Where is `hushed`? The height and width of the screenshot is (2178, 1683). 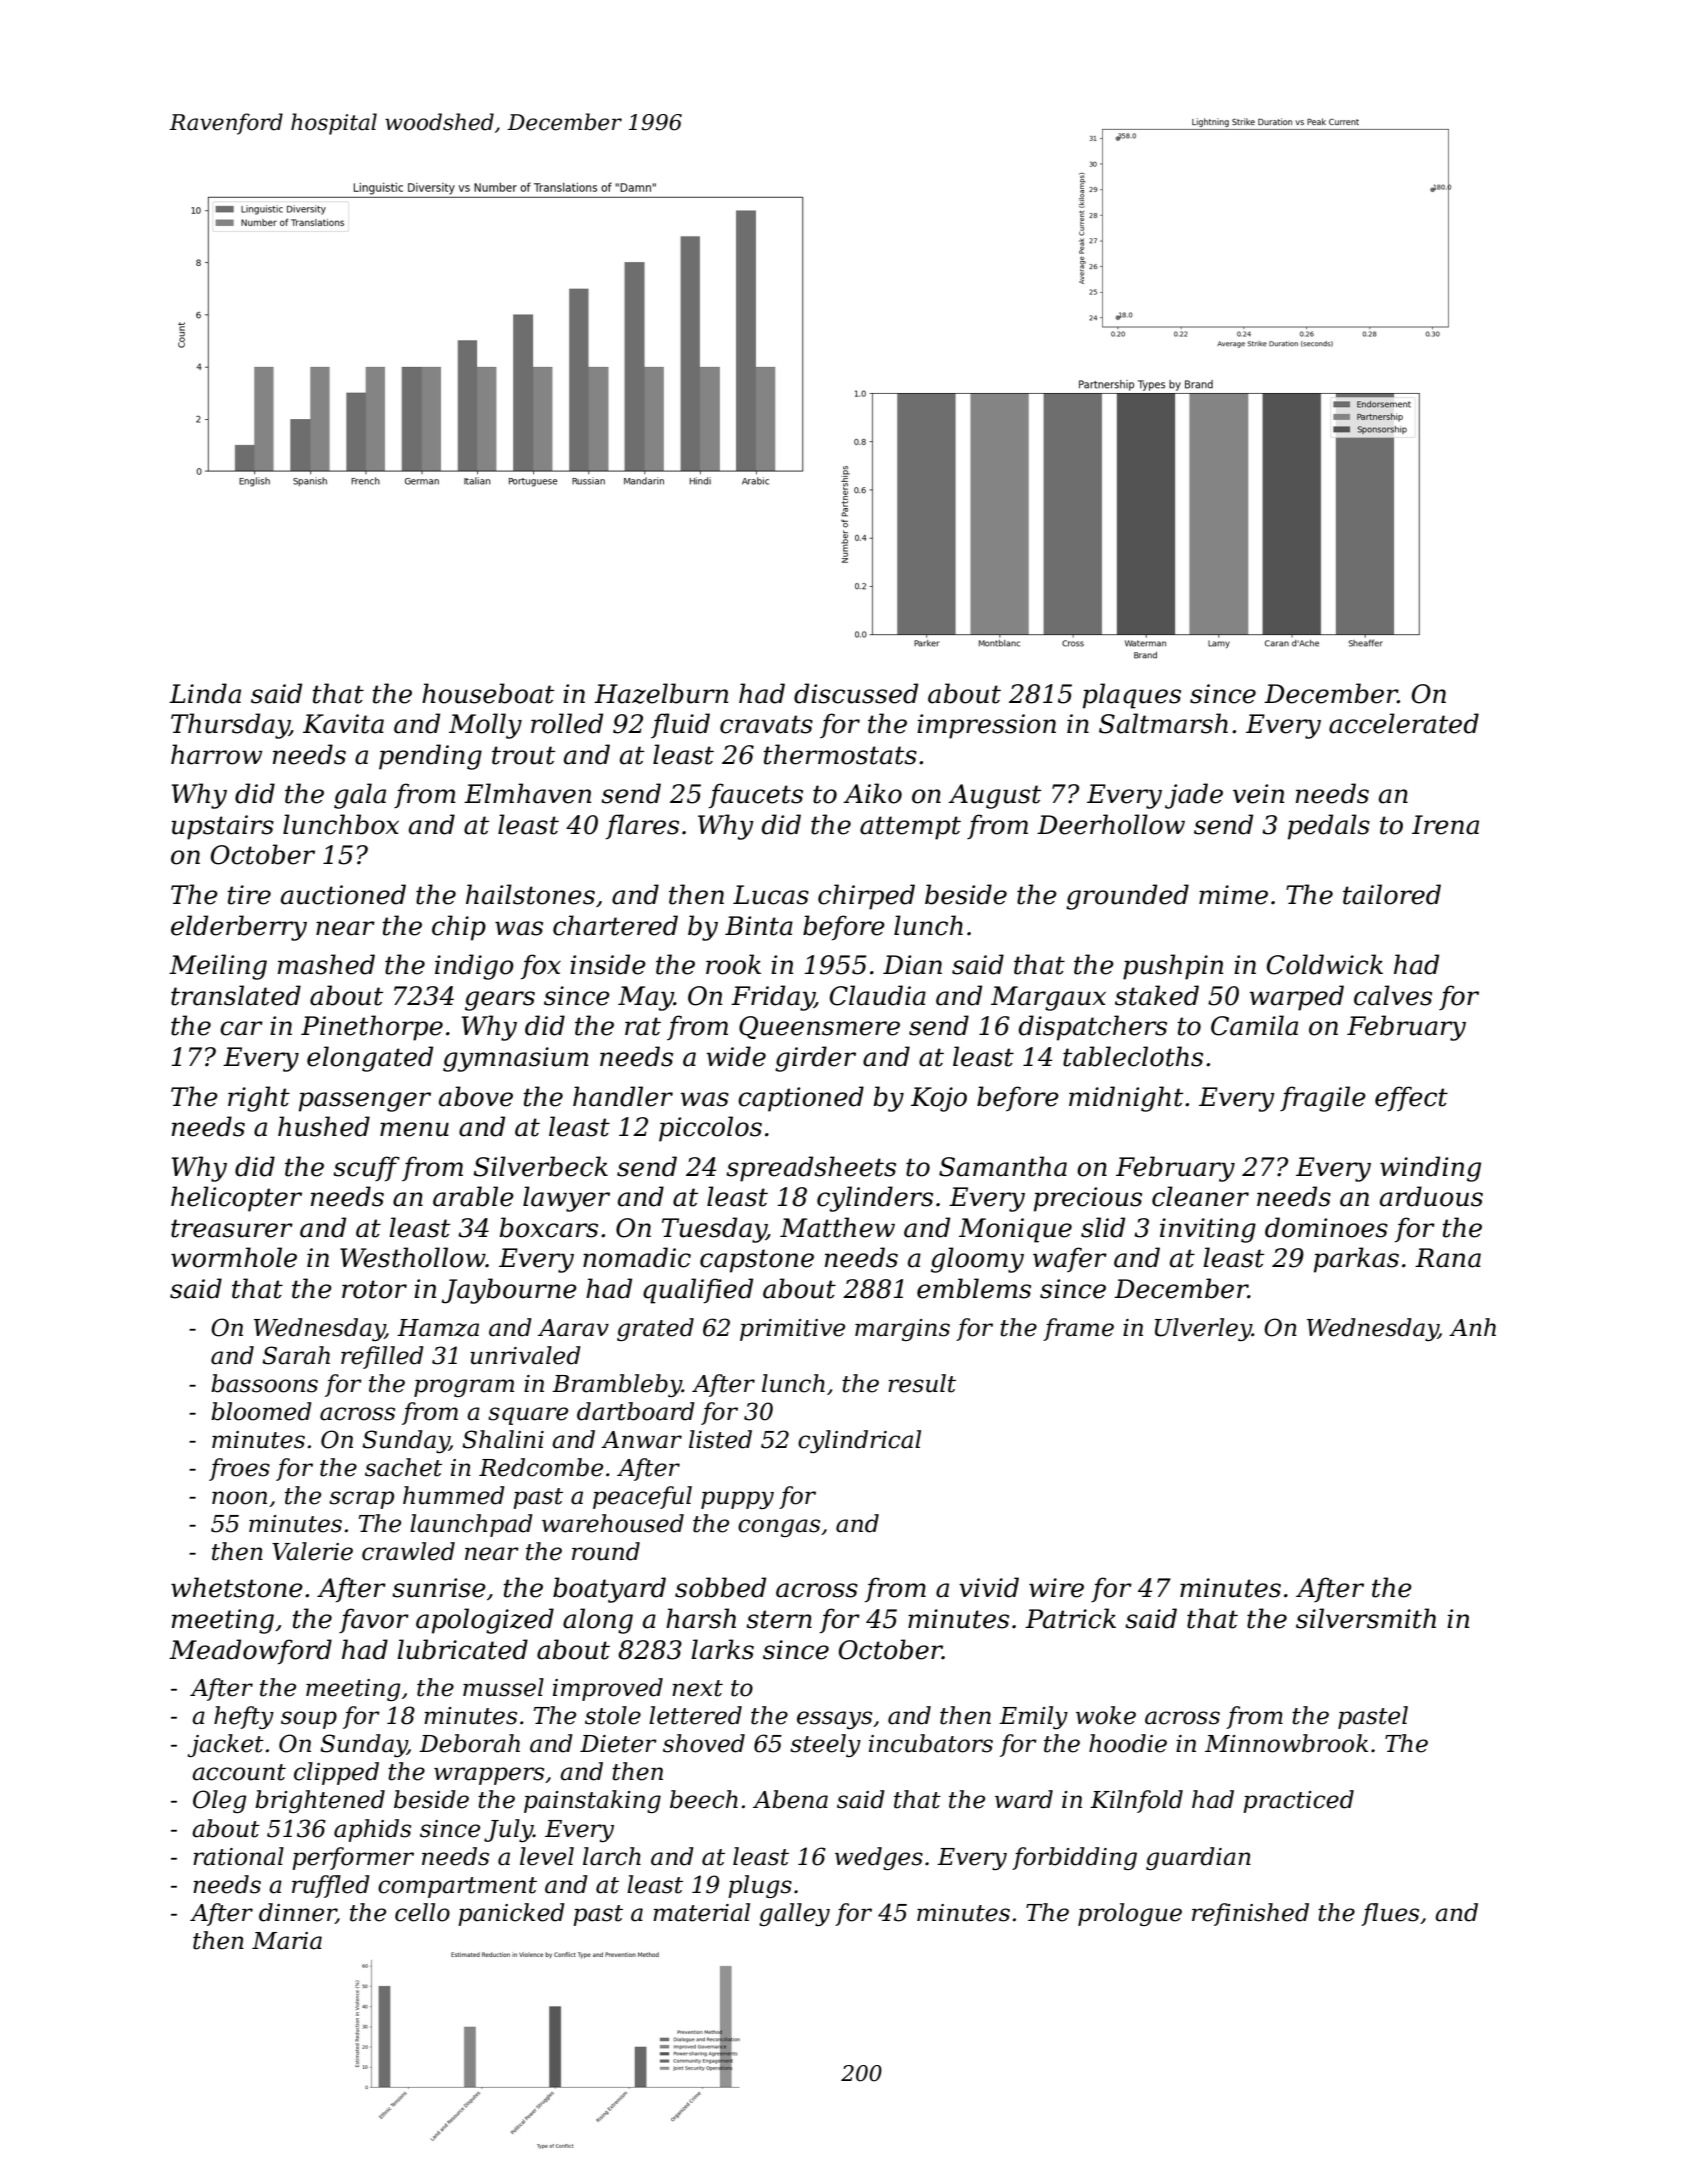 hushed is located at coordinates (324, 1126).
